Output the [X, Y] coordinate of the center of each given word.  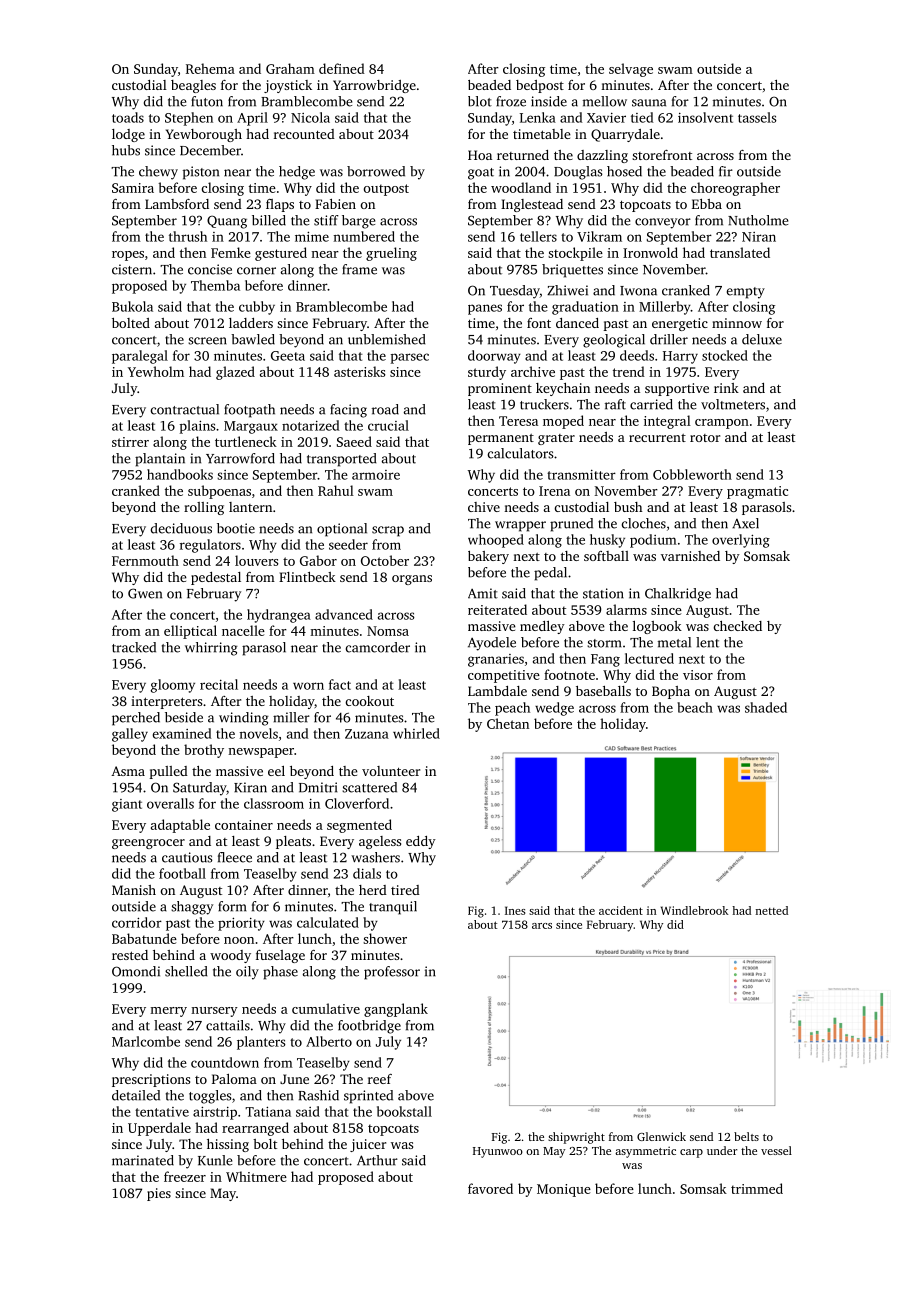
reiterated [497, 609]
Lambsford [177, 204]
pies [159, 1194]
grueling [391, 254]
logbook [657, 627]
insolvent [705, 117]
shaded [766, 707]
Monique [564, 1190]
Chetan [508, 723]
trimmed [757, 1188]
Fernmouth [145, 560]
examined [182, 733]
